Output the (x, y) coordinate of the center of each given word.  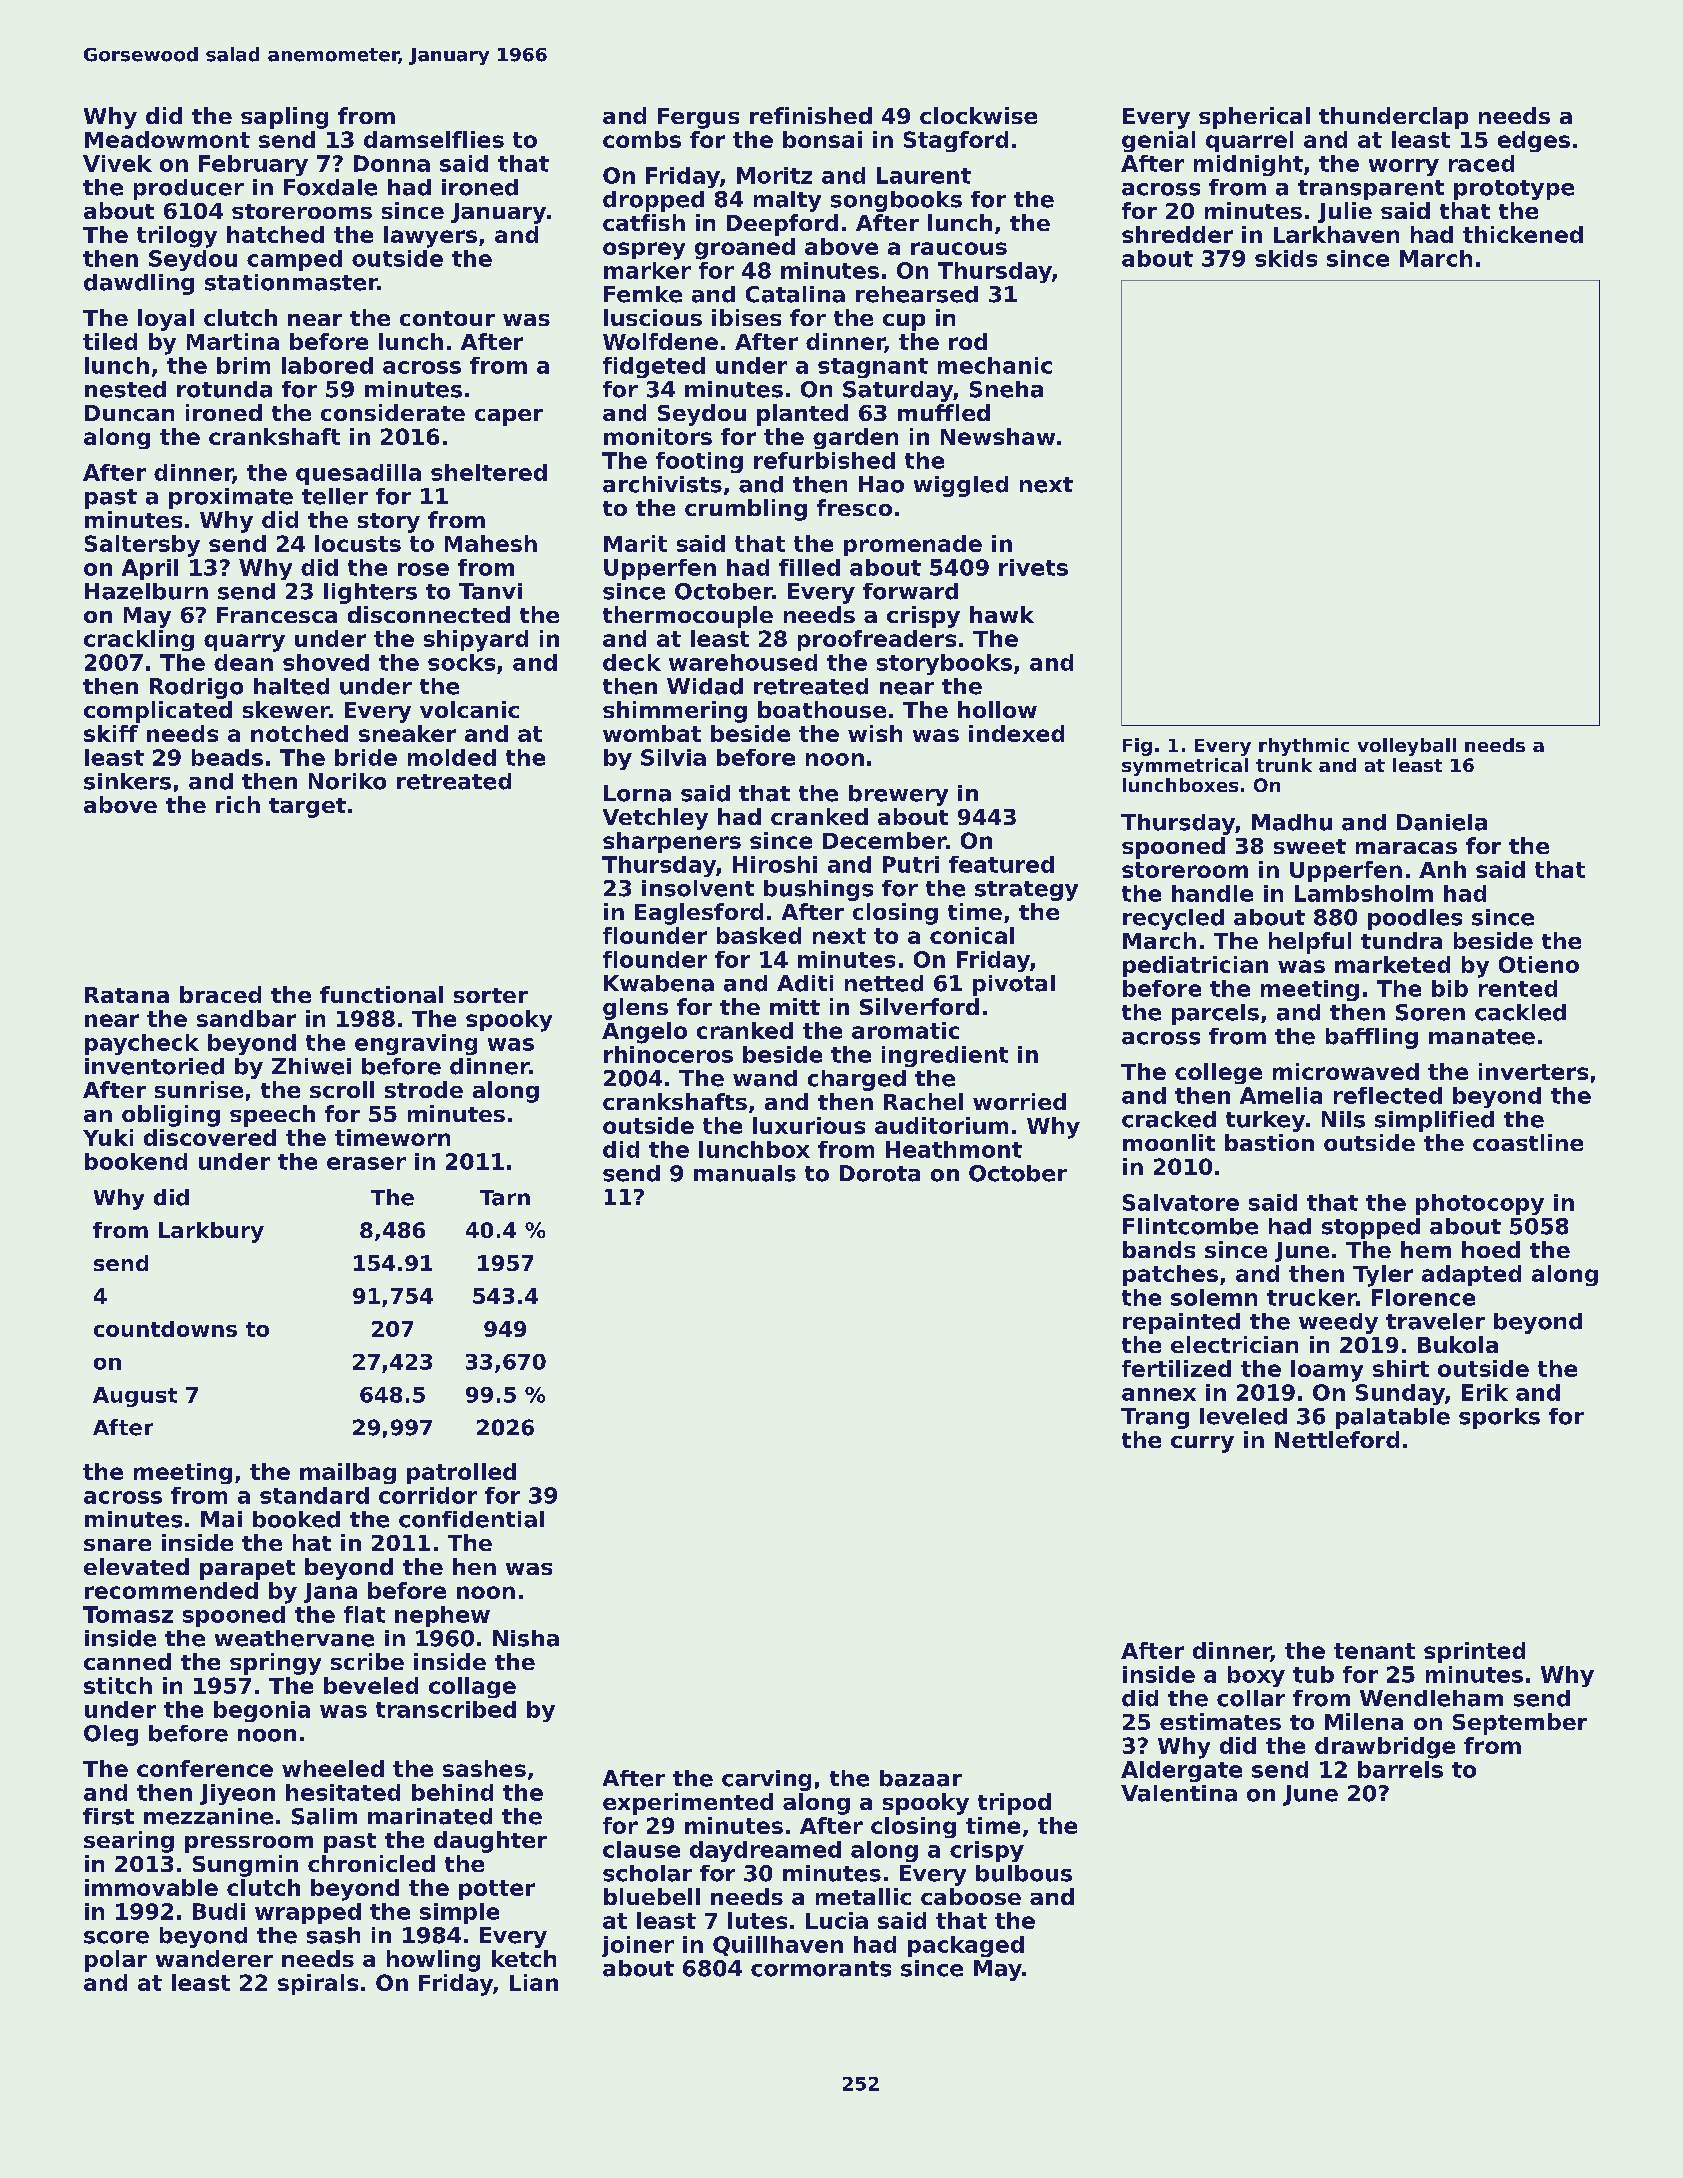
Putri (911, 864)
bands (1159, 1249)
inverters (1533, 1071)
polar (116, 1961)
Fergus (698, 118)
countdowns (165, 1329)
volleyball (1407, 747)
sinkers (127, 781)
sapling (284, 118)
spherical (1254, 118)
